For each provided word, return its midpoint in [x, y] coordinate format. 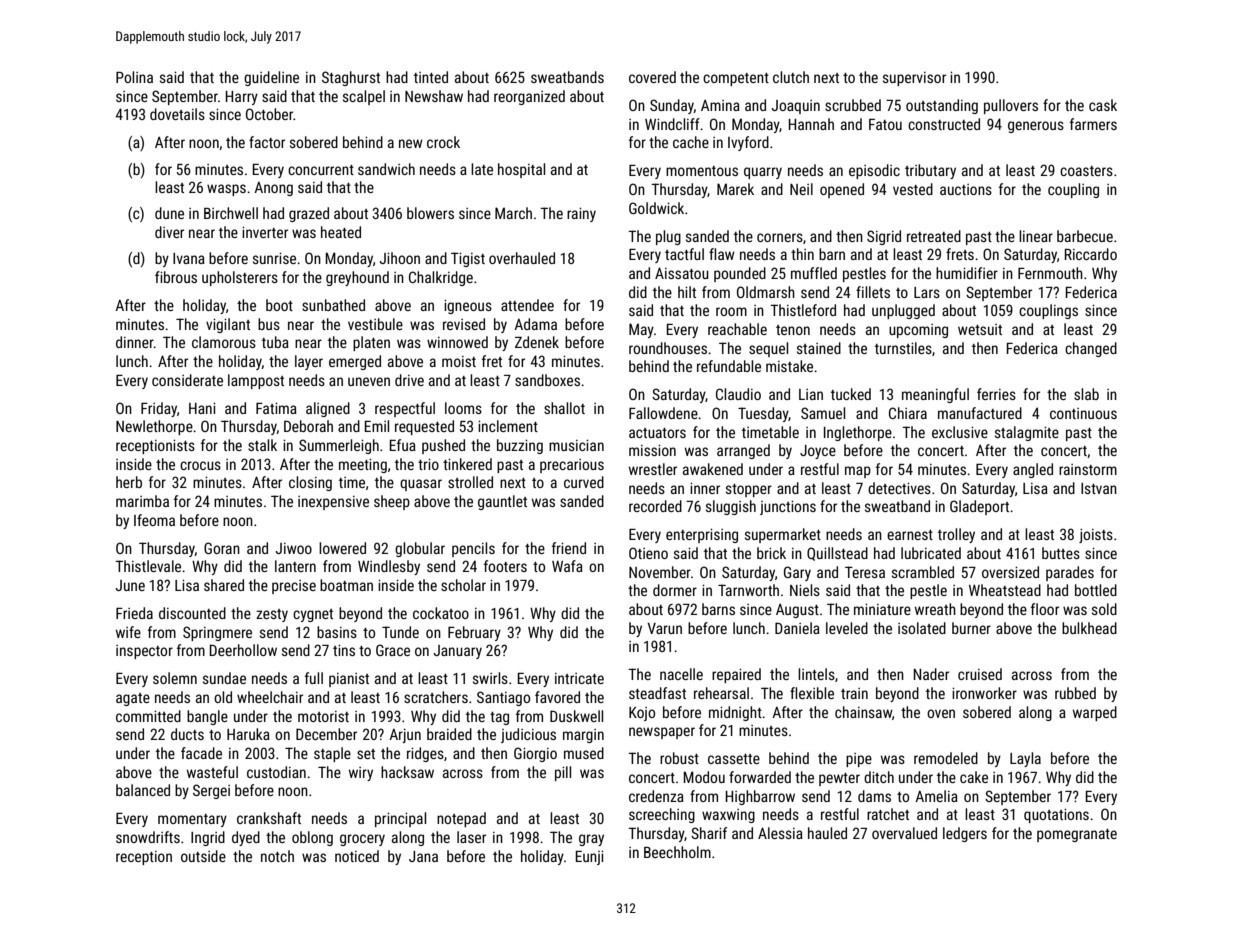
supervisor [914, 79]
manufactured [980, 413]
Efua [403, 445]
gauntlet [502, 502]
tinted [431, 77]
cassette [734, 759]
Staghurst [351, 78]
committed [148, 716]
